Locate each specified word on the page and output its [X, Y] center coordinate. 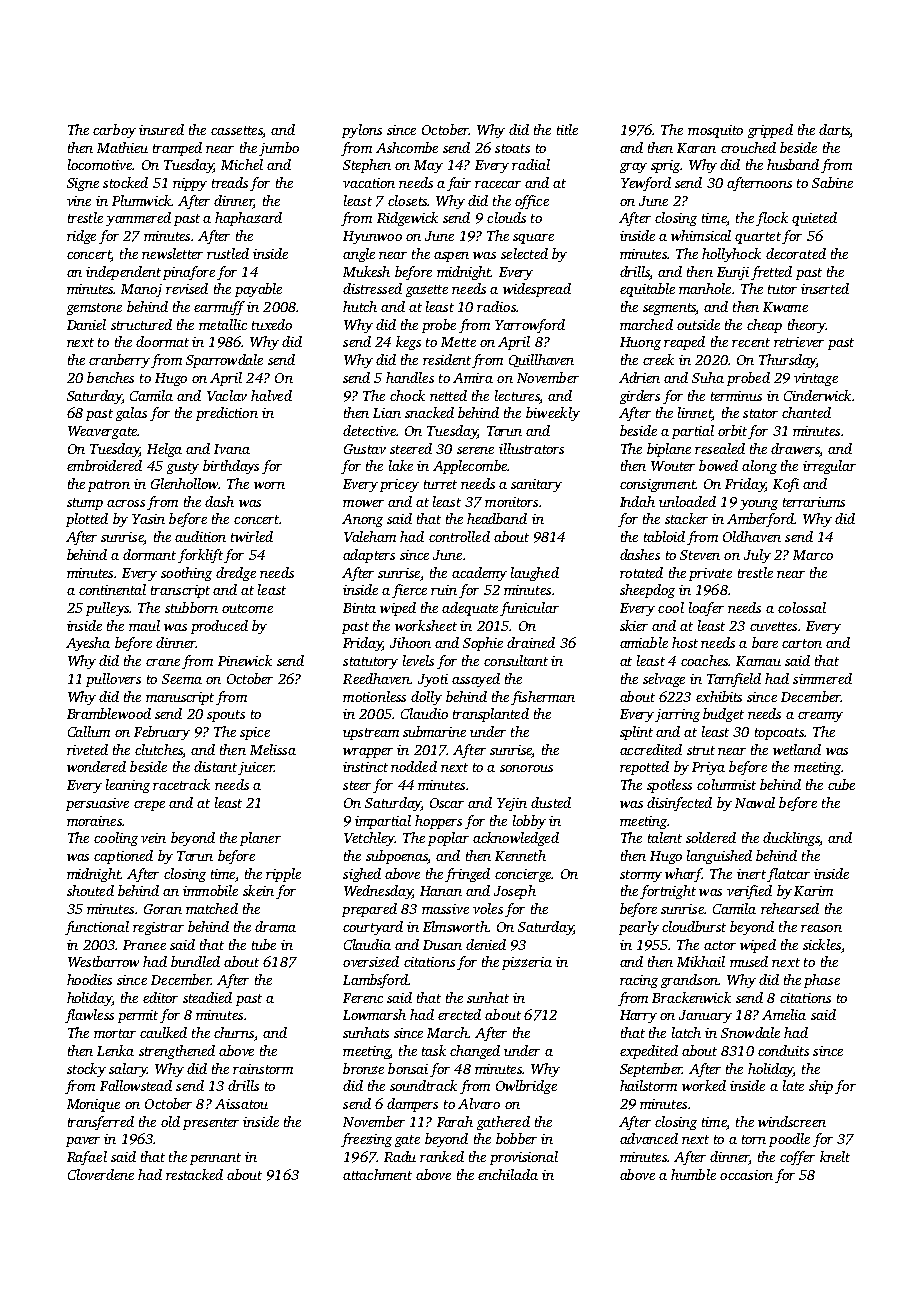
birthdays [231, 467]
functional [97, 928]
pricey [399, 485]
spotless [669, 786]
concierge [523, 875]
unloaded [687, 501]
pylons [362, 131]
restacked [194, 1174]
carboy [114, 131]
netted [448, 395]
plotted [87, 520]
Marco [813, 555]
